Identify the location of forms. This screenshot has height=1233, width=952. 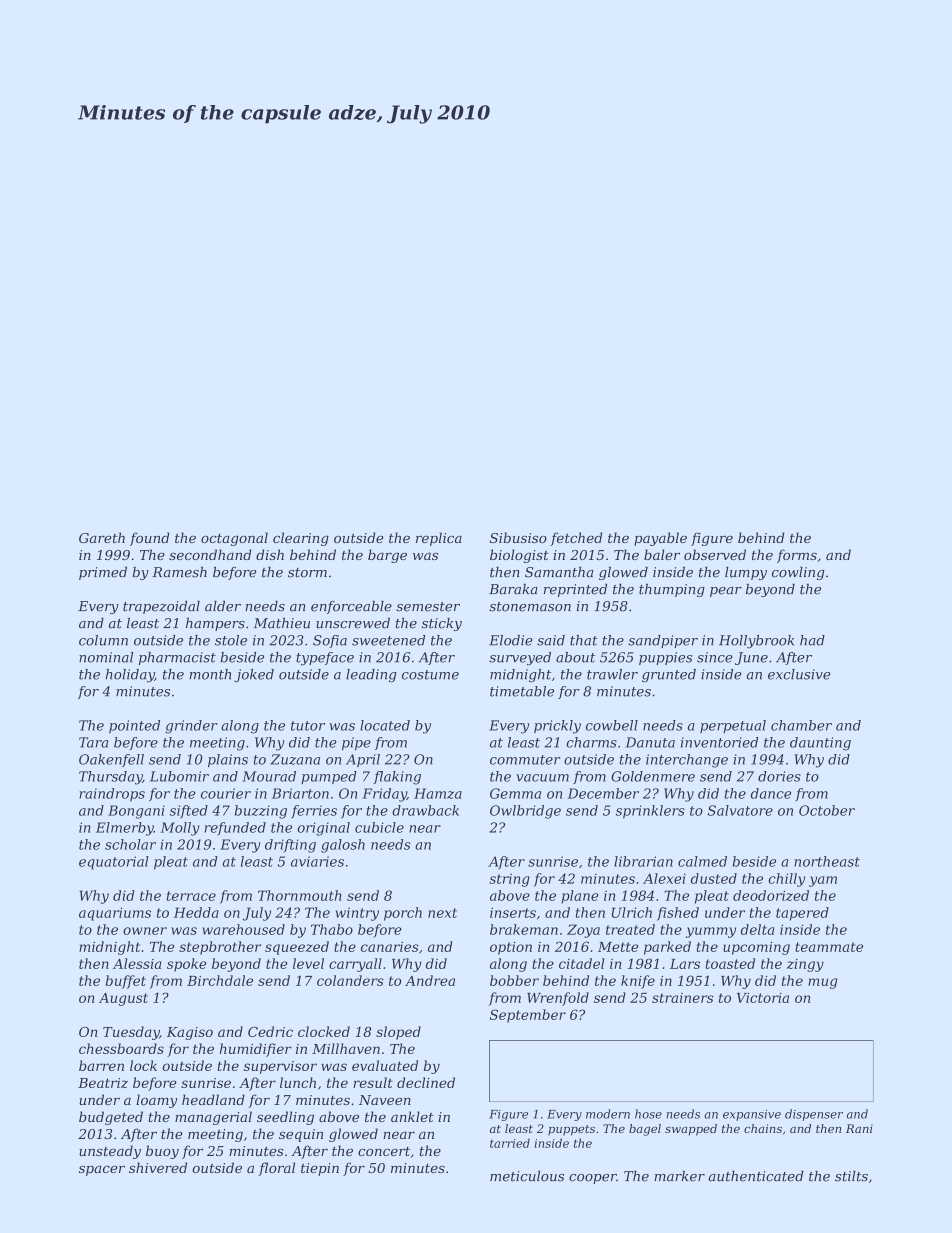
(797, 556).
